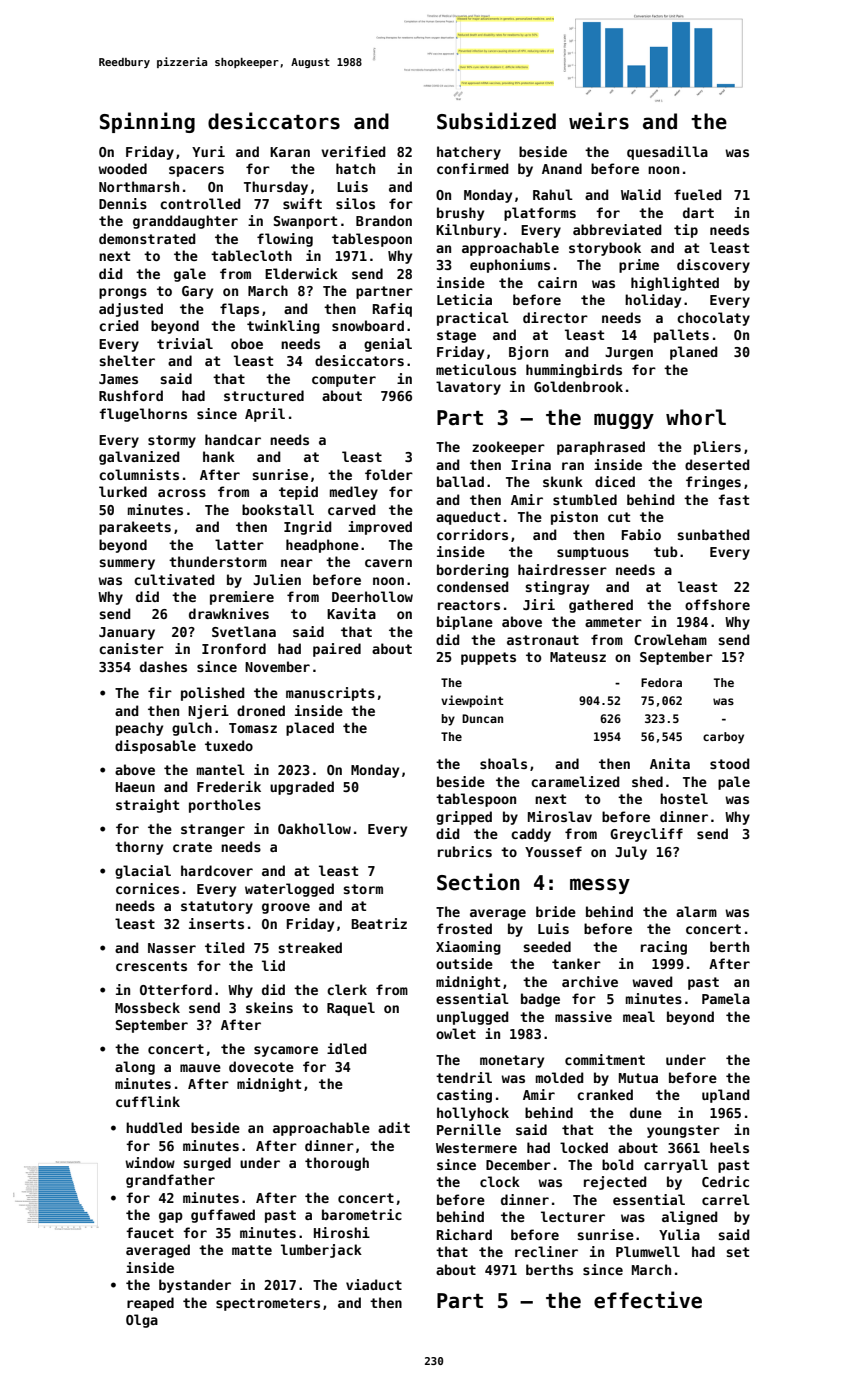 This screenshot has width=849, height=1400. Describe the element at coordinates (576, 963) in the screenshot. I see `tanker` at that location.
